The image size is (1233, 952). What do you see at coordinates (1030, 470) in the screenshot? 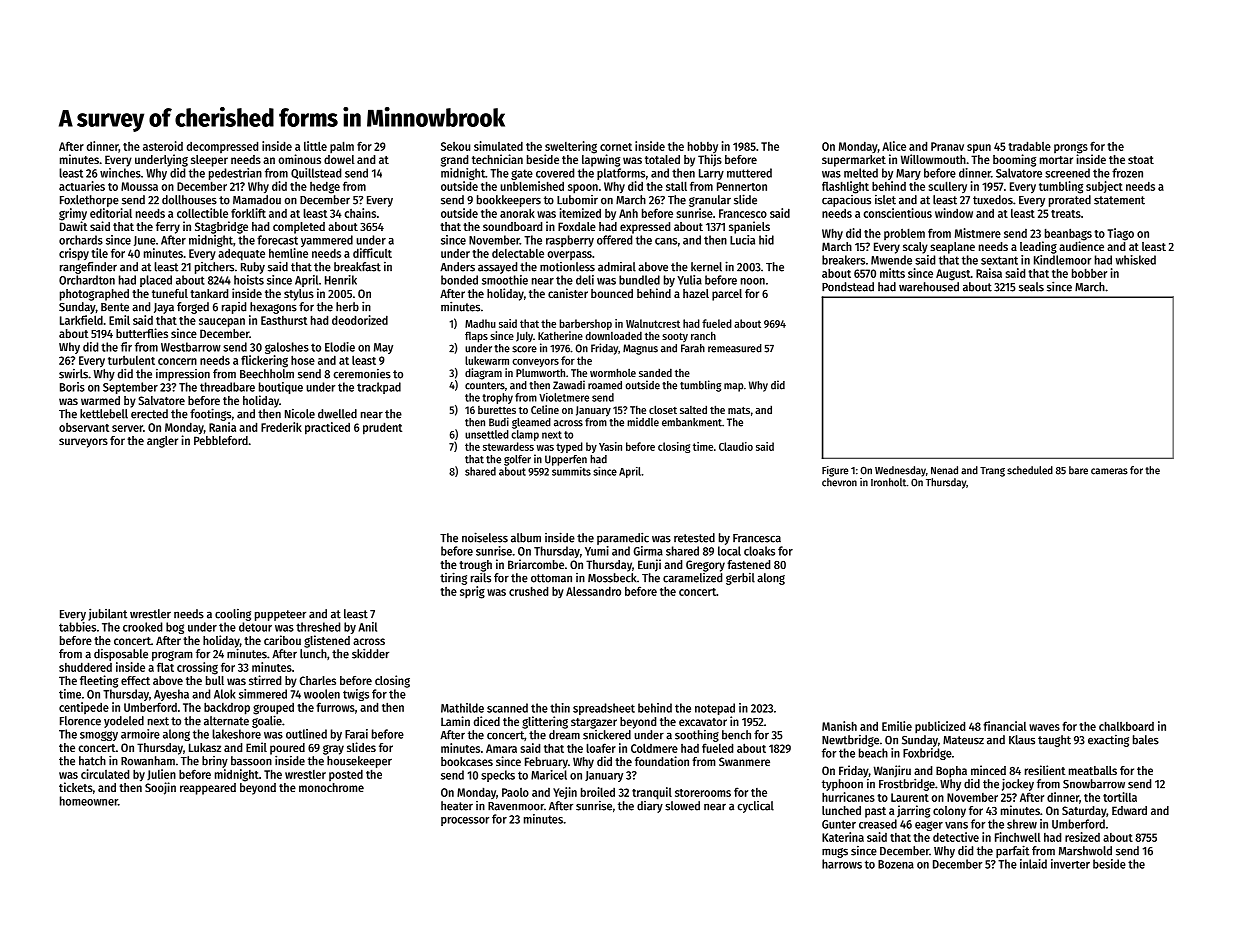
I see `scheduled` at bounding box center [1030, 470].
